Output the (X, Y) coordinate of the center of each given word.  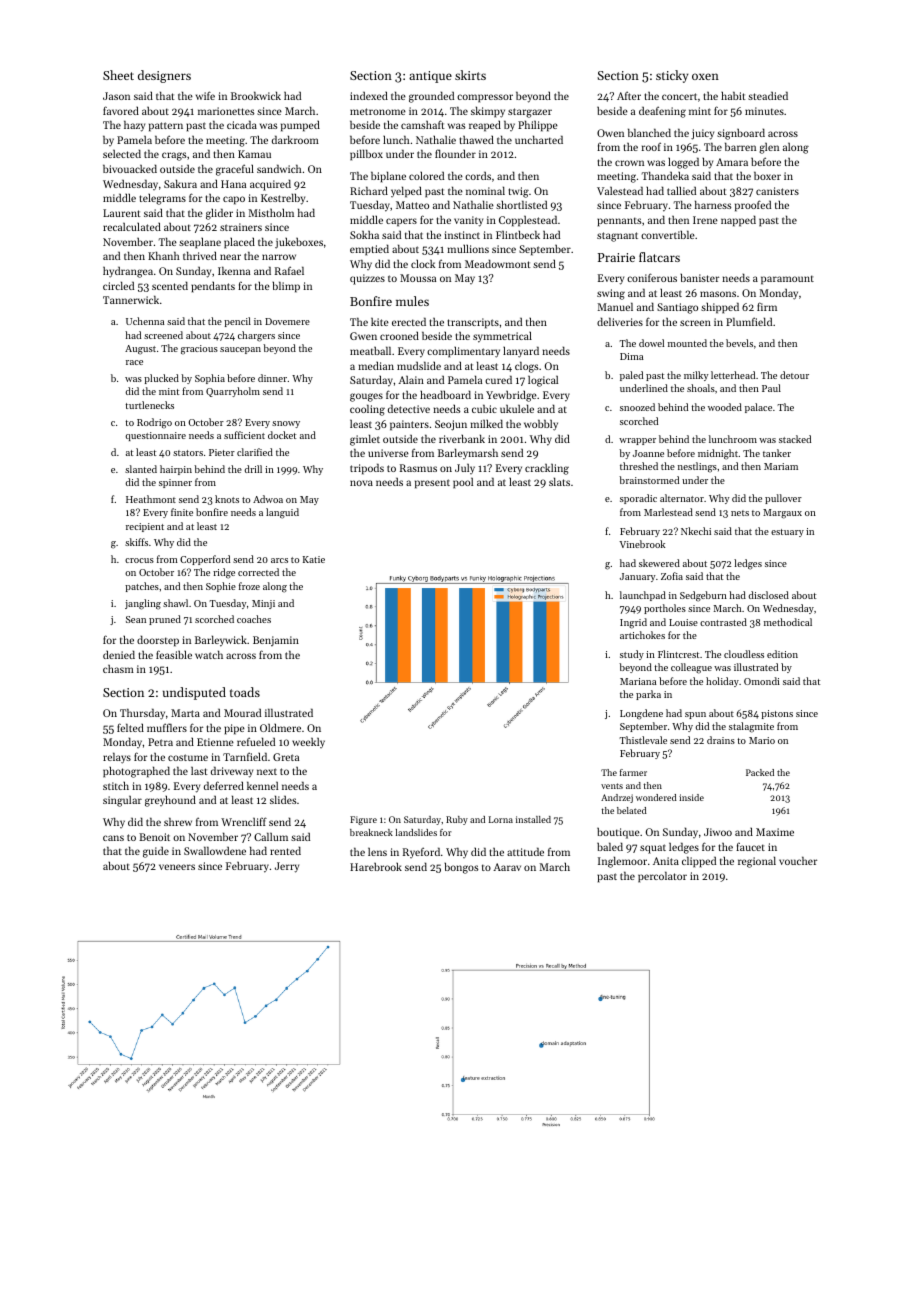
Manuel (615, 306)
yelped (406, 192)
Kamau (254, 154)
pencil (237, 322)
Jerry (287, 867)
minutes (764, 111)
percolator (662, 877)
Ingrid (633, 623)
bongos (461, 868)
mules (412, 301)
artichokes (642, 635)
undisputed (194, 693)
